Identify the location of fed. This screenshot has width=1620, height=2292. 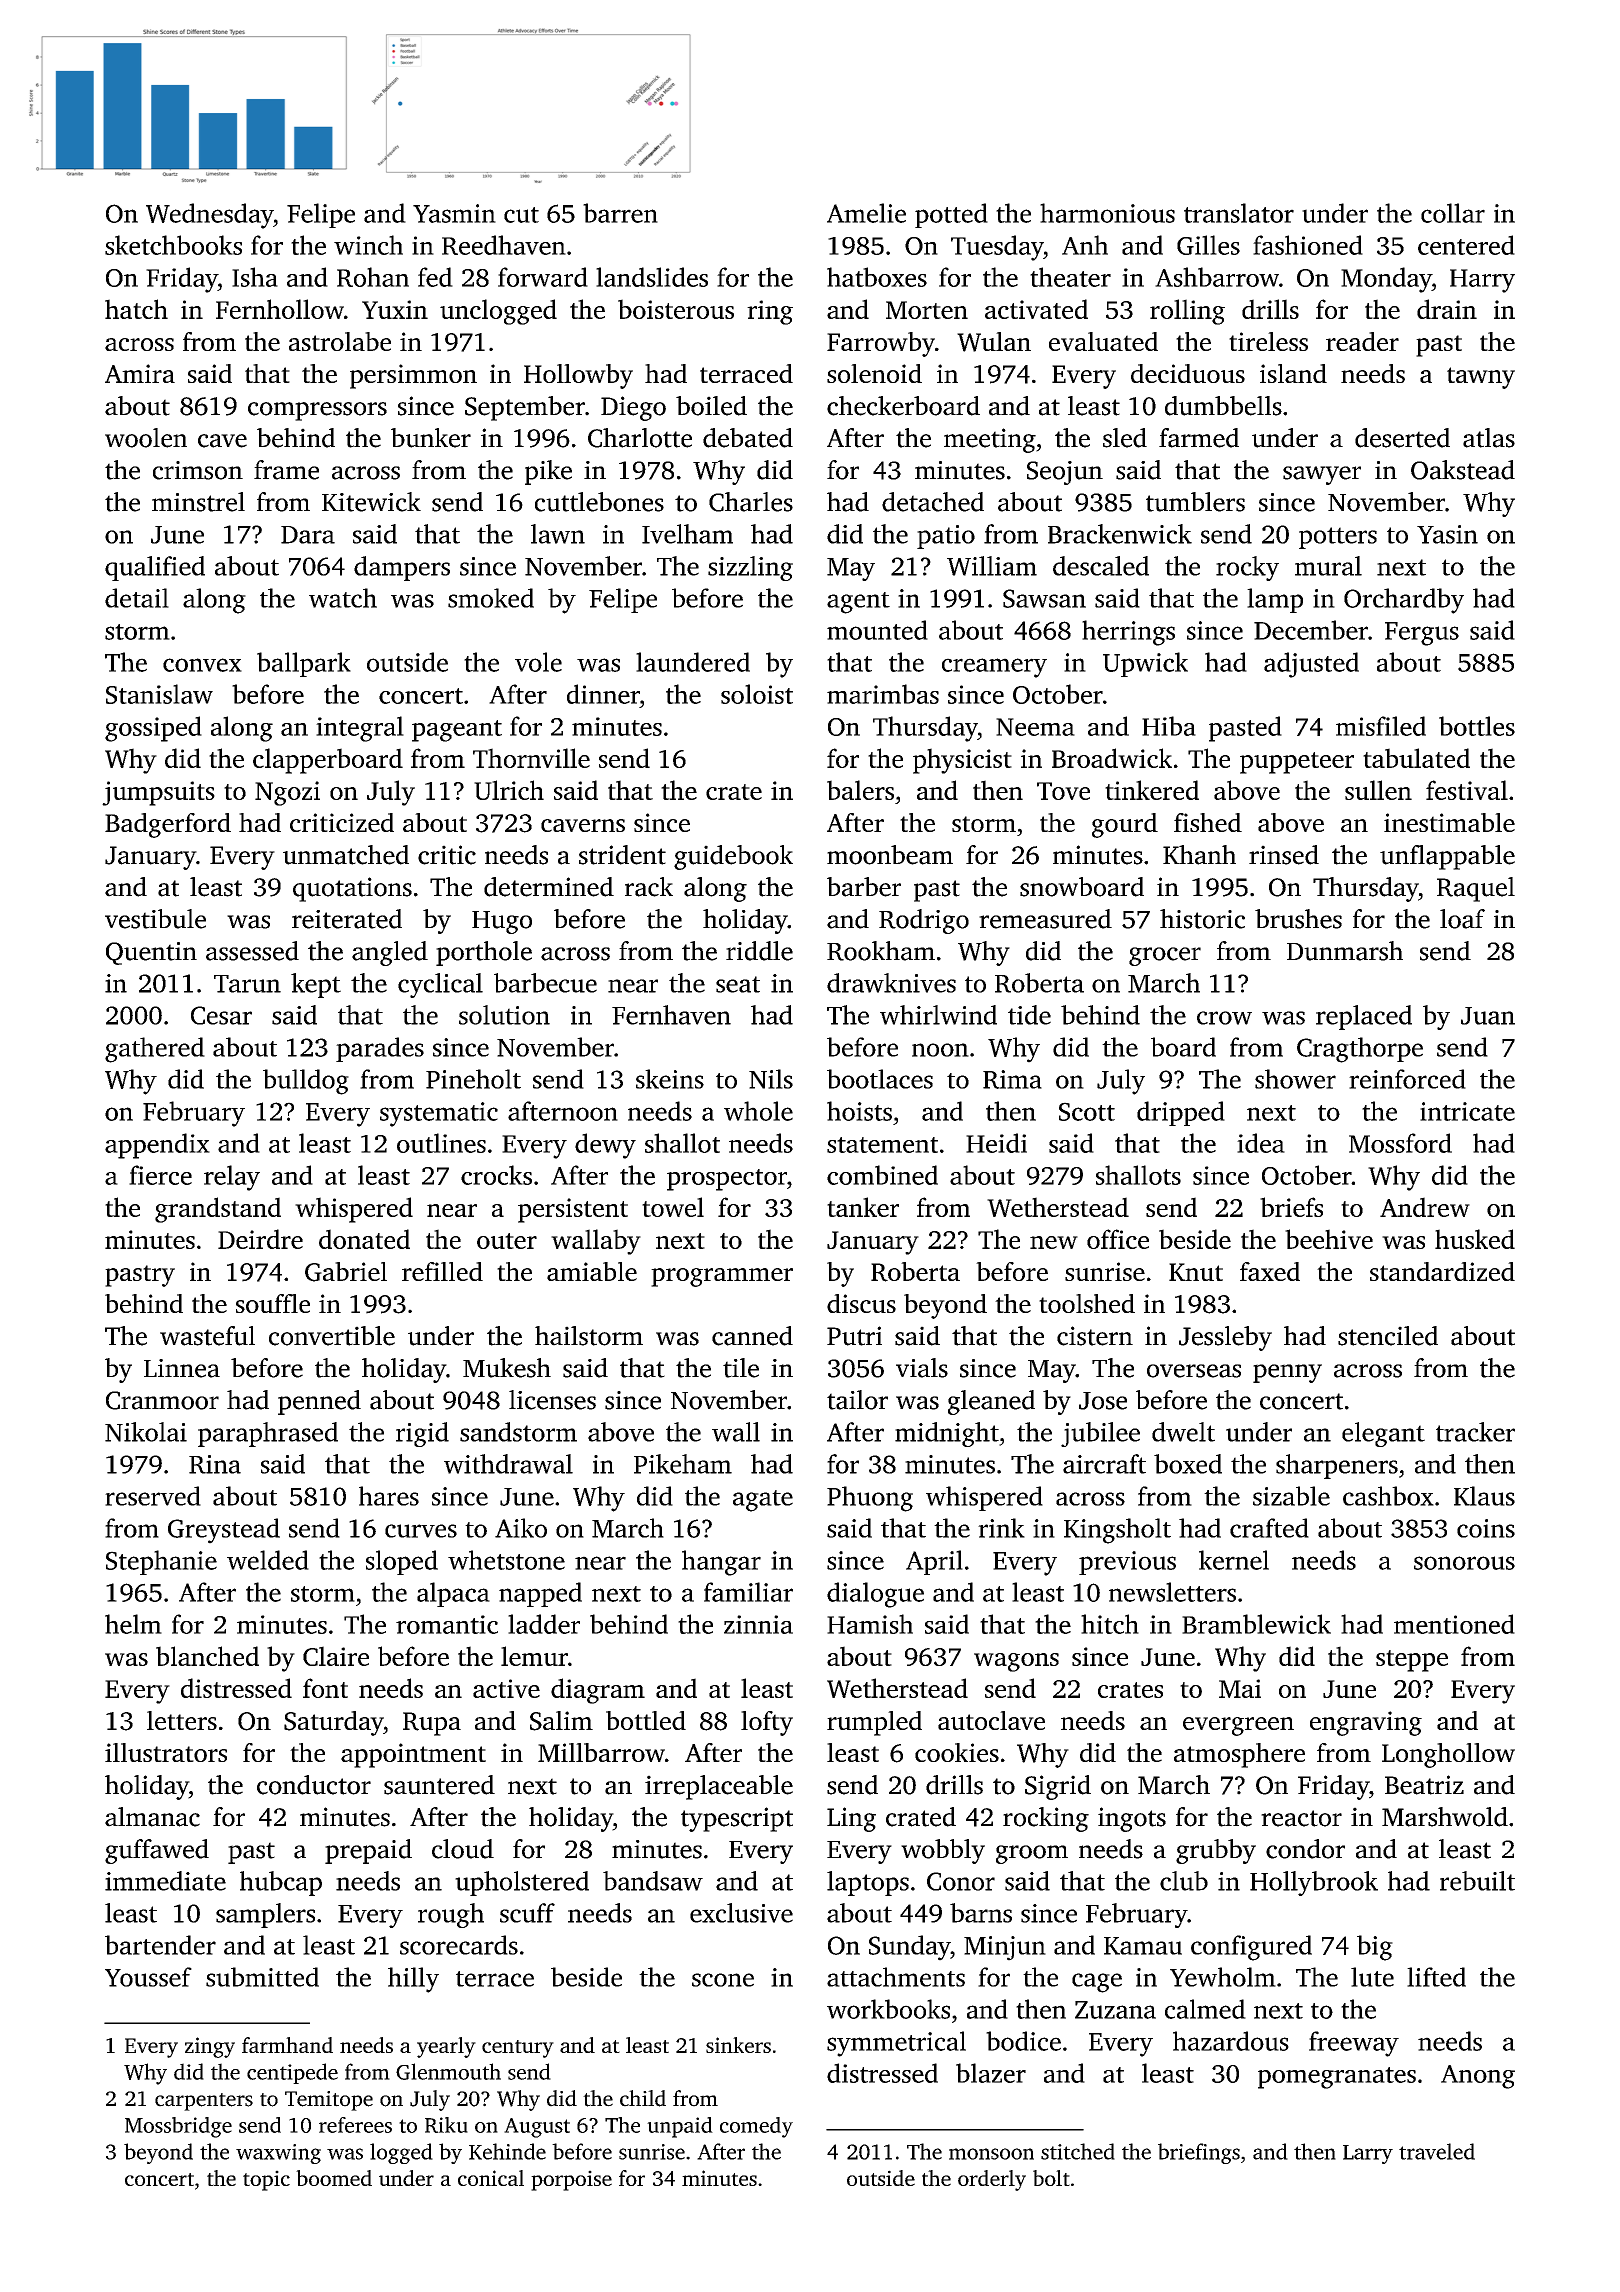
(435, 277).
